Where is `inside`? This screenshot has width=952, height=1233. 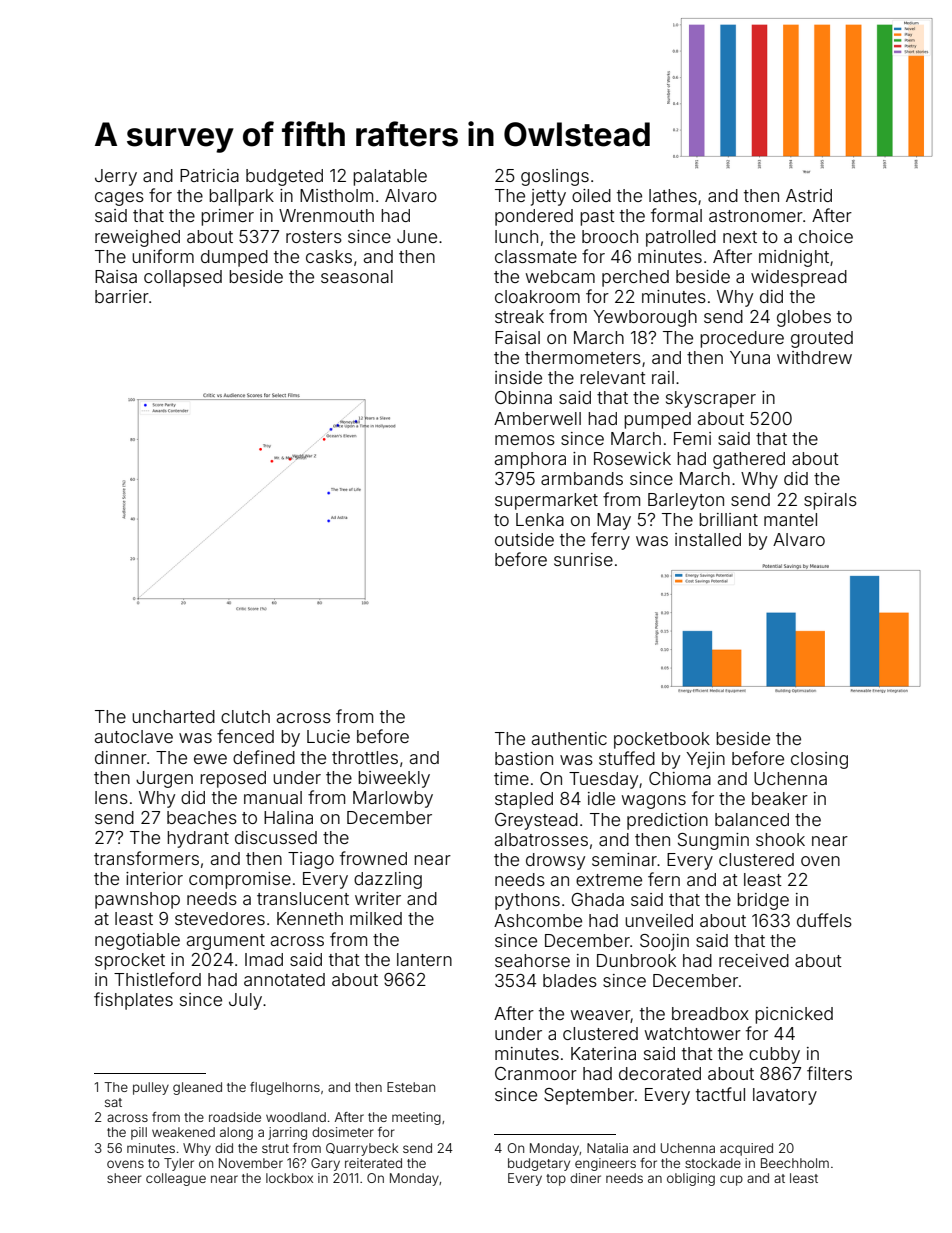
inside is located at coordinates (518, 377).
